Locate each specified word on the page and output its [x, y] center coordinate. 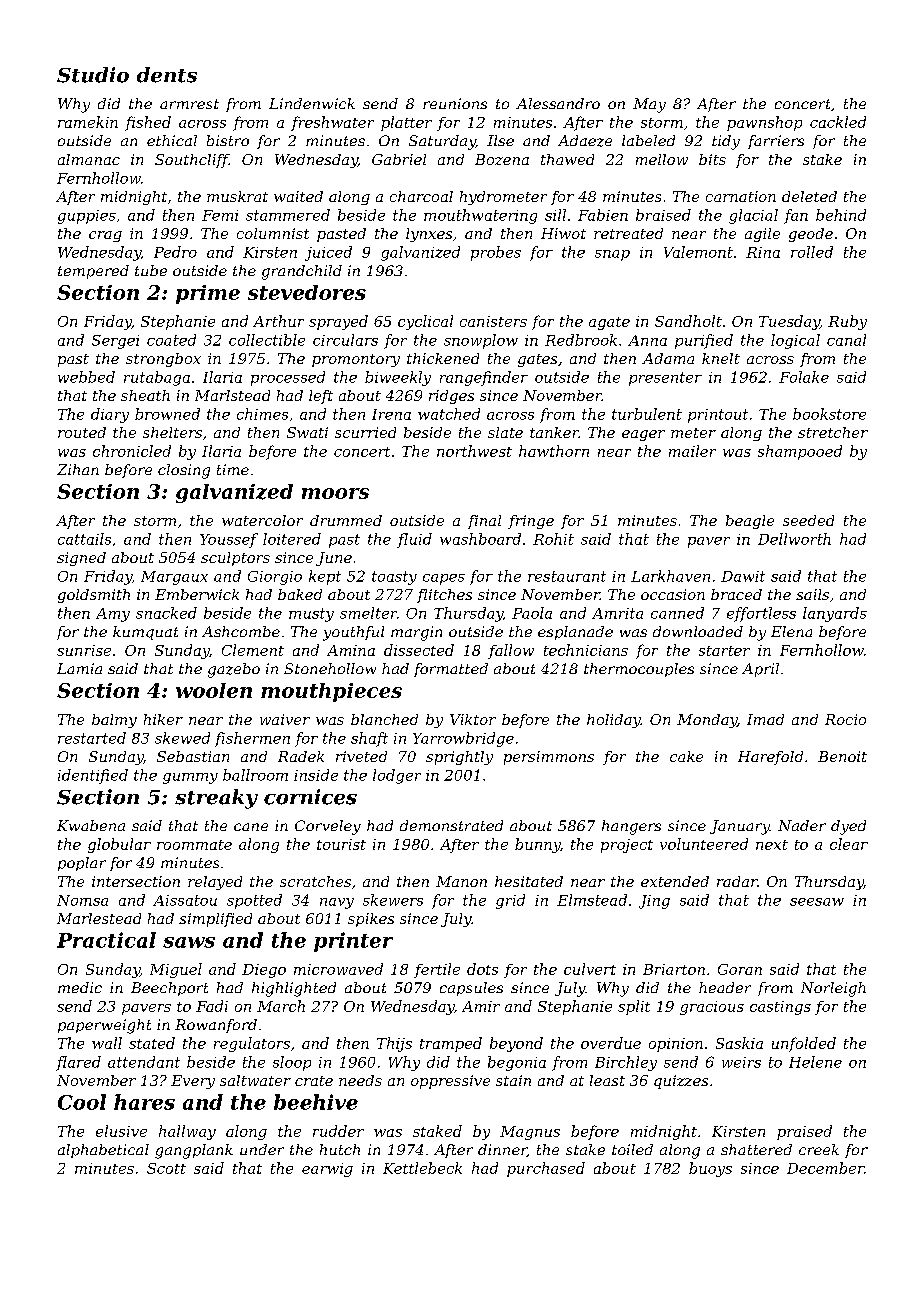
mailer [692, 451]
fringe [531, 522]
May [649, 105]
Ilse [500, 140]
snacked [166, 613]
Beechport [169, 989]
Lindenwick [312, 103]
